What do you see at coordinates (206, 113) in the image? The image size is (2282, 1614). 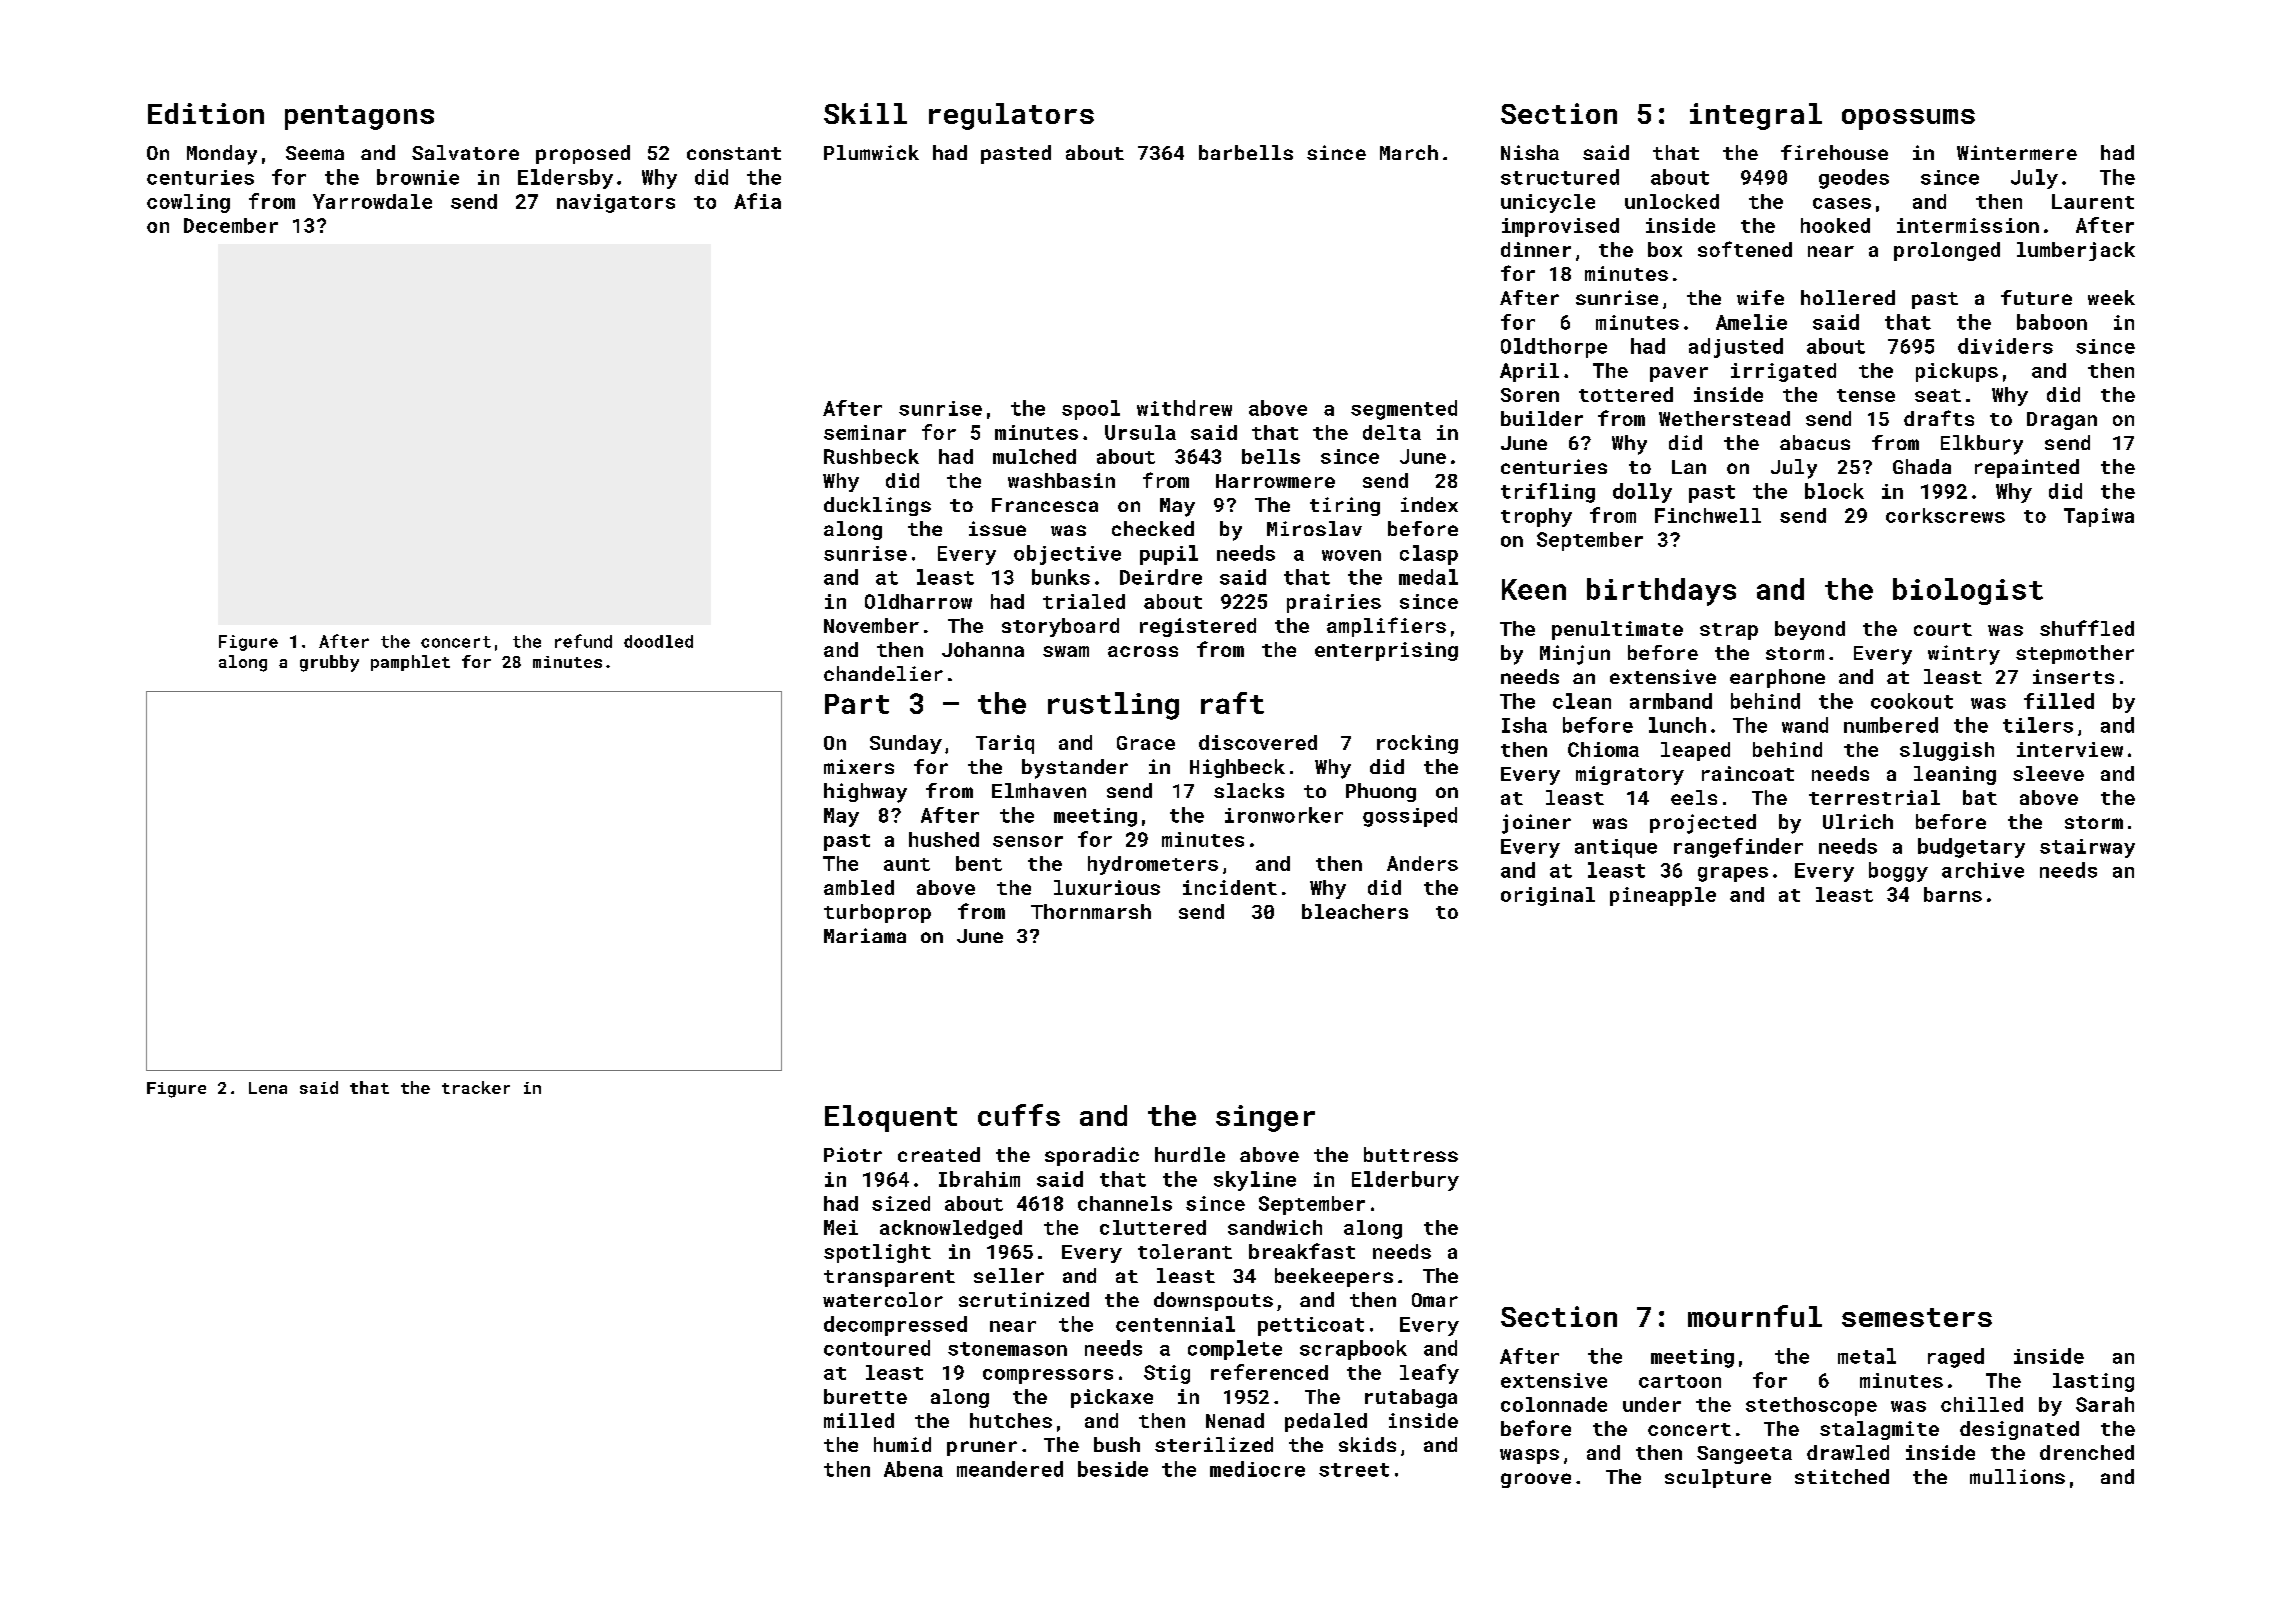 I see `Edition` at bounding box center [206, 113].
